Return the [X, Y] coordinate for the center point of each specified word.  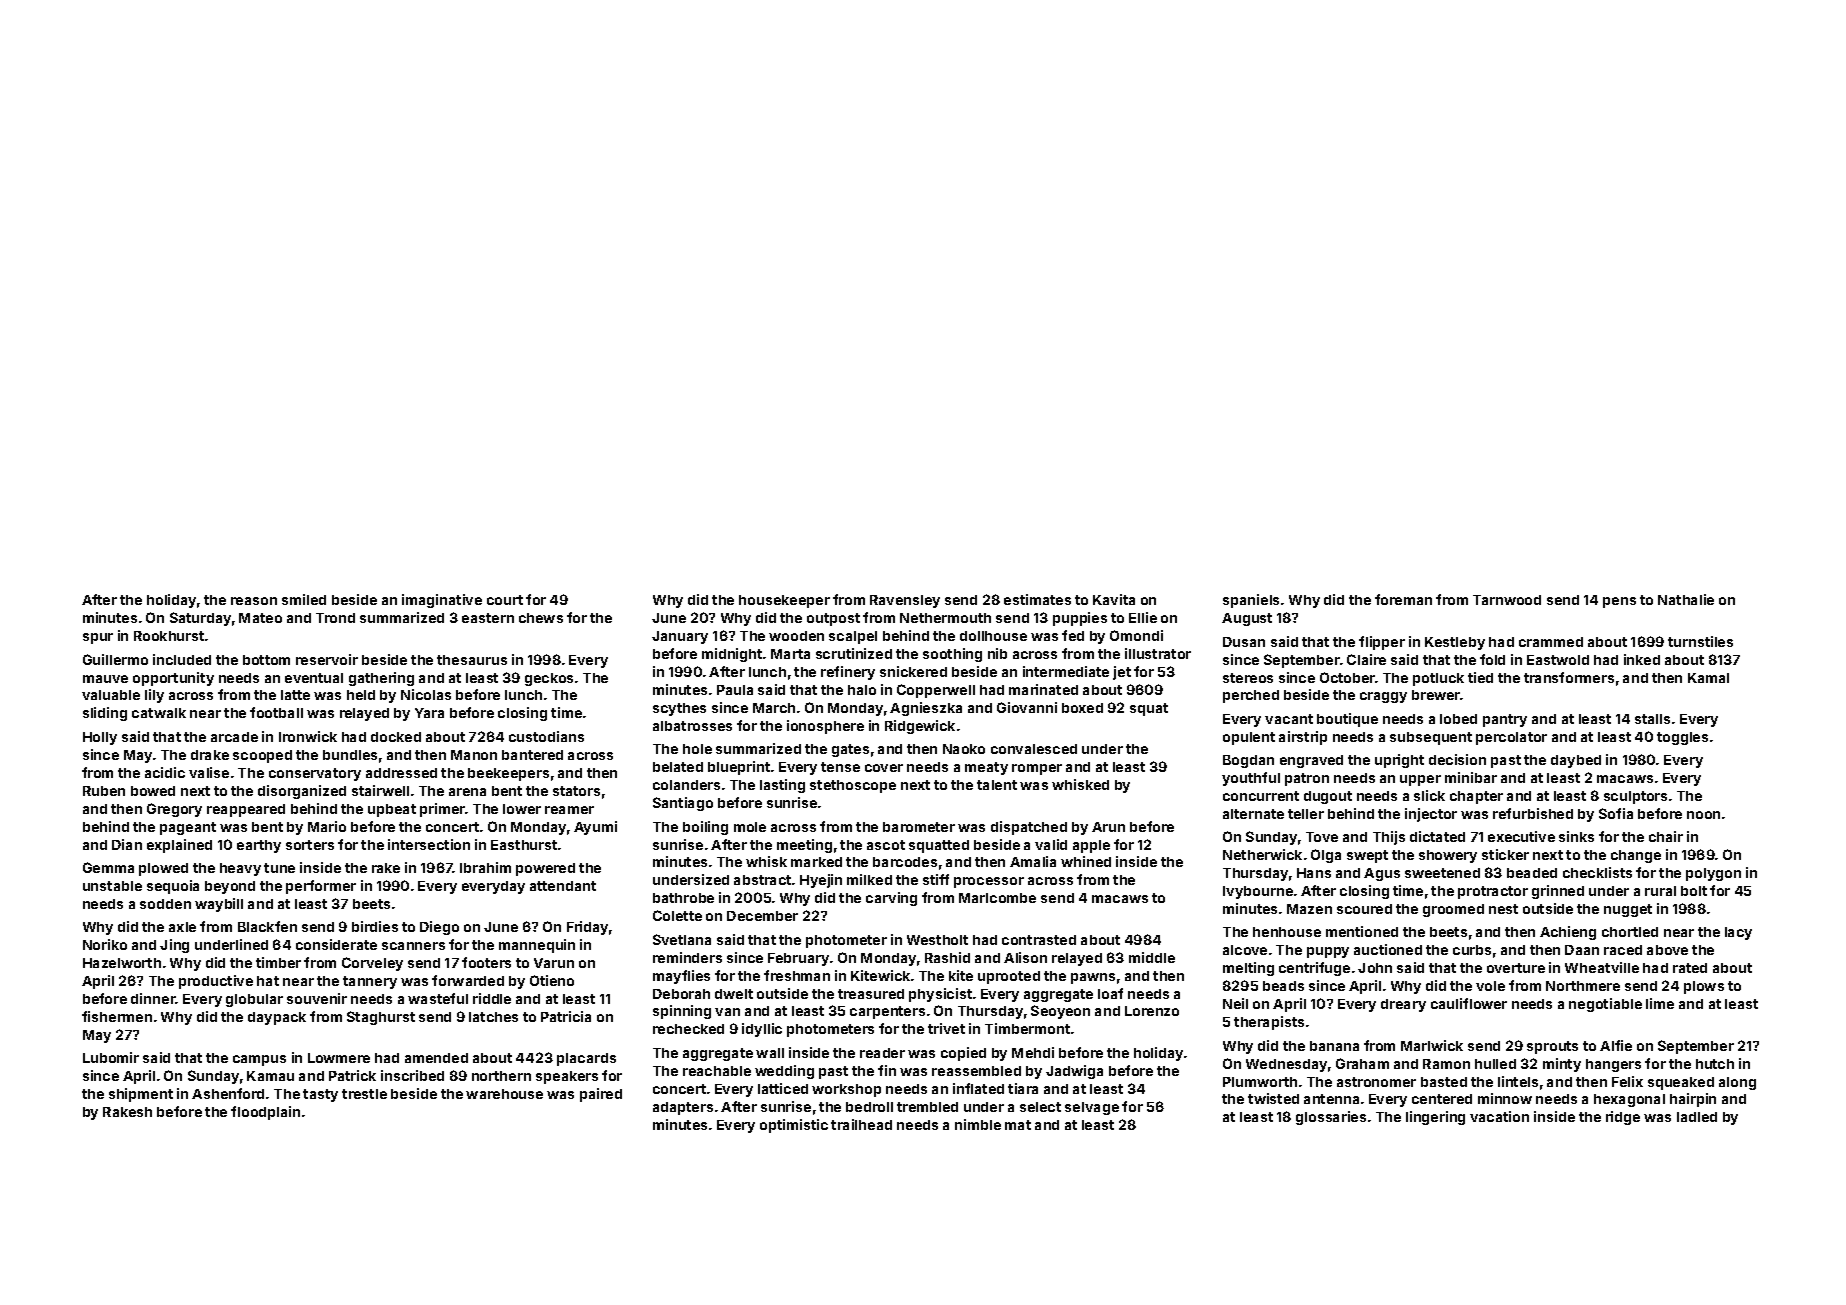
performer [321, 887]
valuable [111, 695]
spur [98, 638]
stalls [1652, 719]
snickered [913, 671]
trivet [946, 1028]
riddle [492, 998]
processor [989, 882]
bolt [1694, 891]
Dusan [1244, 642]
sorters [310, 845]
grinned [1558, 892]
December [762, 916]
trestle [364, 1094]
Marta [790, 654]
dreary [1403, 1005]
